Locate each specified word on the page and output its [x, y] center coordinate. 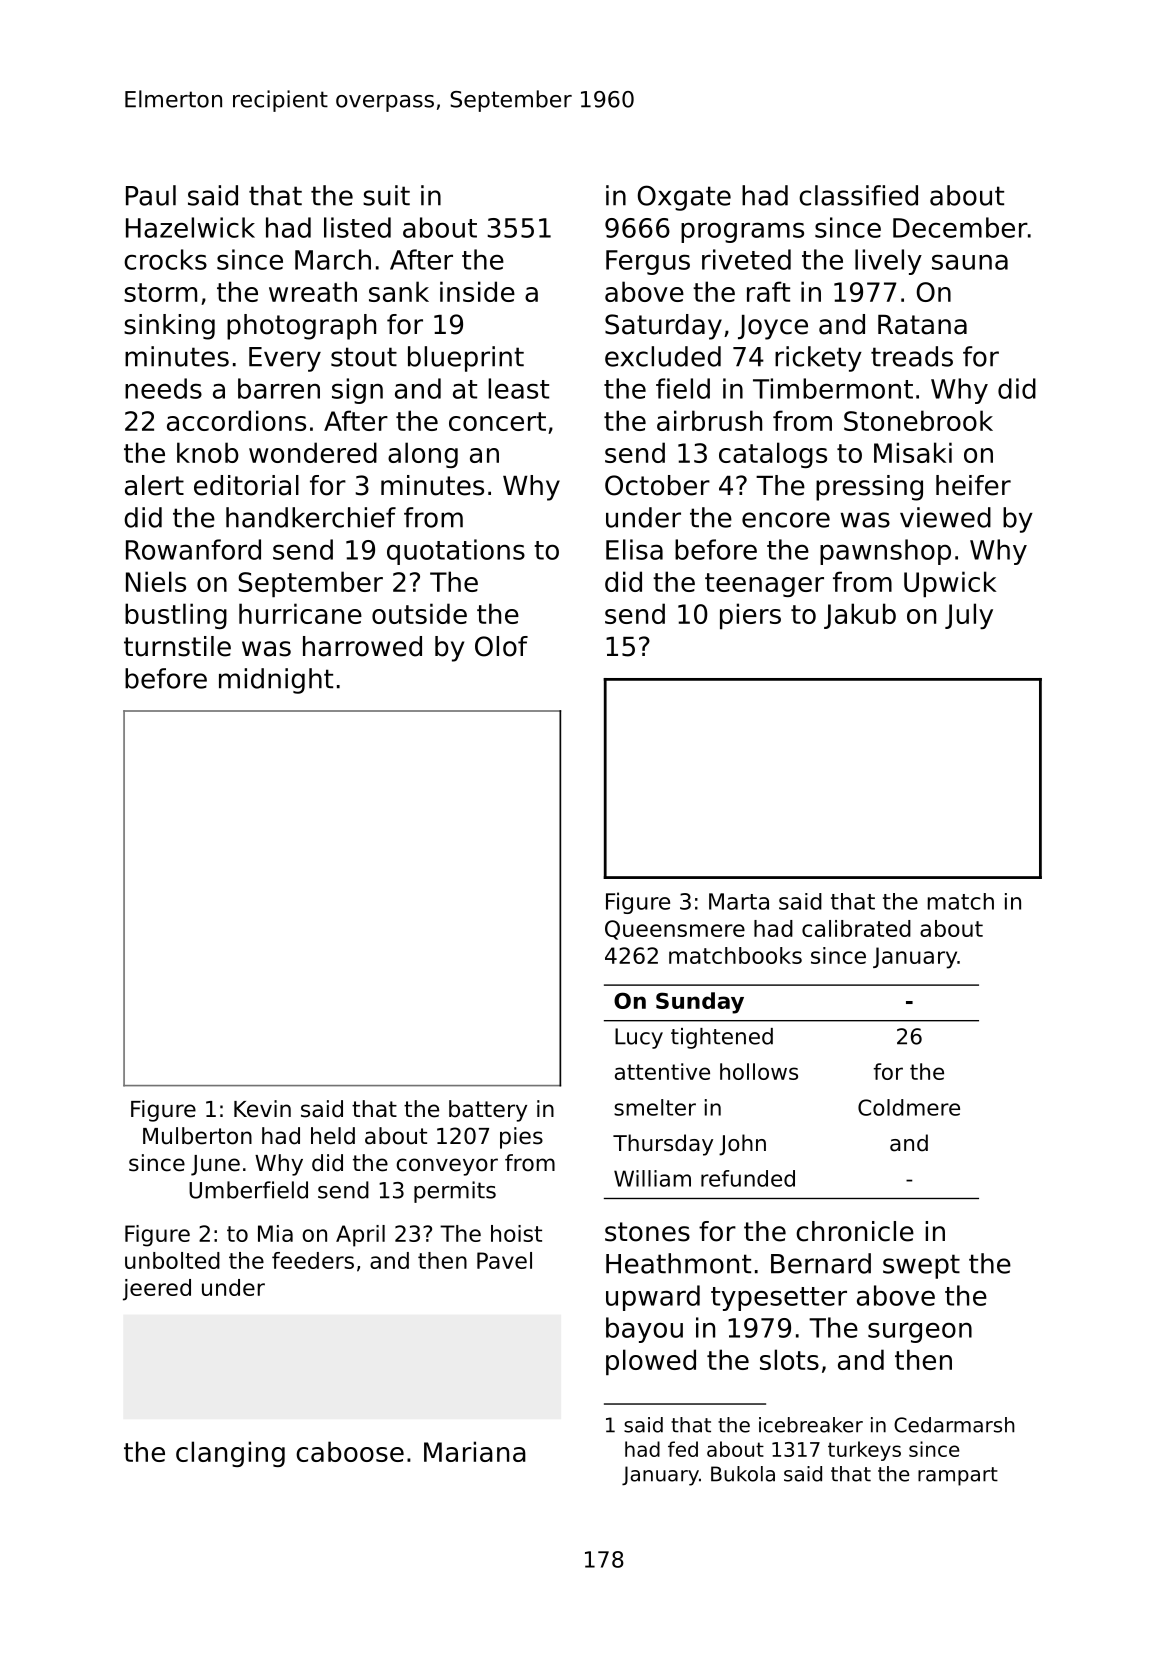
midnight [276, 681]
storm [160, 292]
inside [477, 291]
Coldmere [909, 1107]
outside [419, 613]
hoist [516, 1233]
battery [488, 1111]
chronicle [855, 1231]
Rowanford [193, 549]
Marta [739, 901]
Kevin [262, 1109]
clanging [230, 1454]
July [969, 616]
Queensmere [675, 930]
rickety [818, 359]
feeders [313, 1260]
